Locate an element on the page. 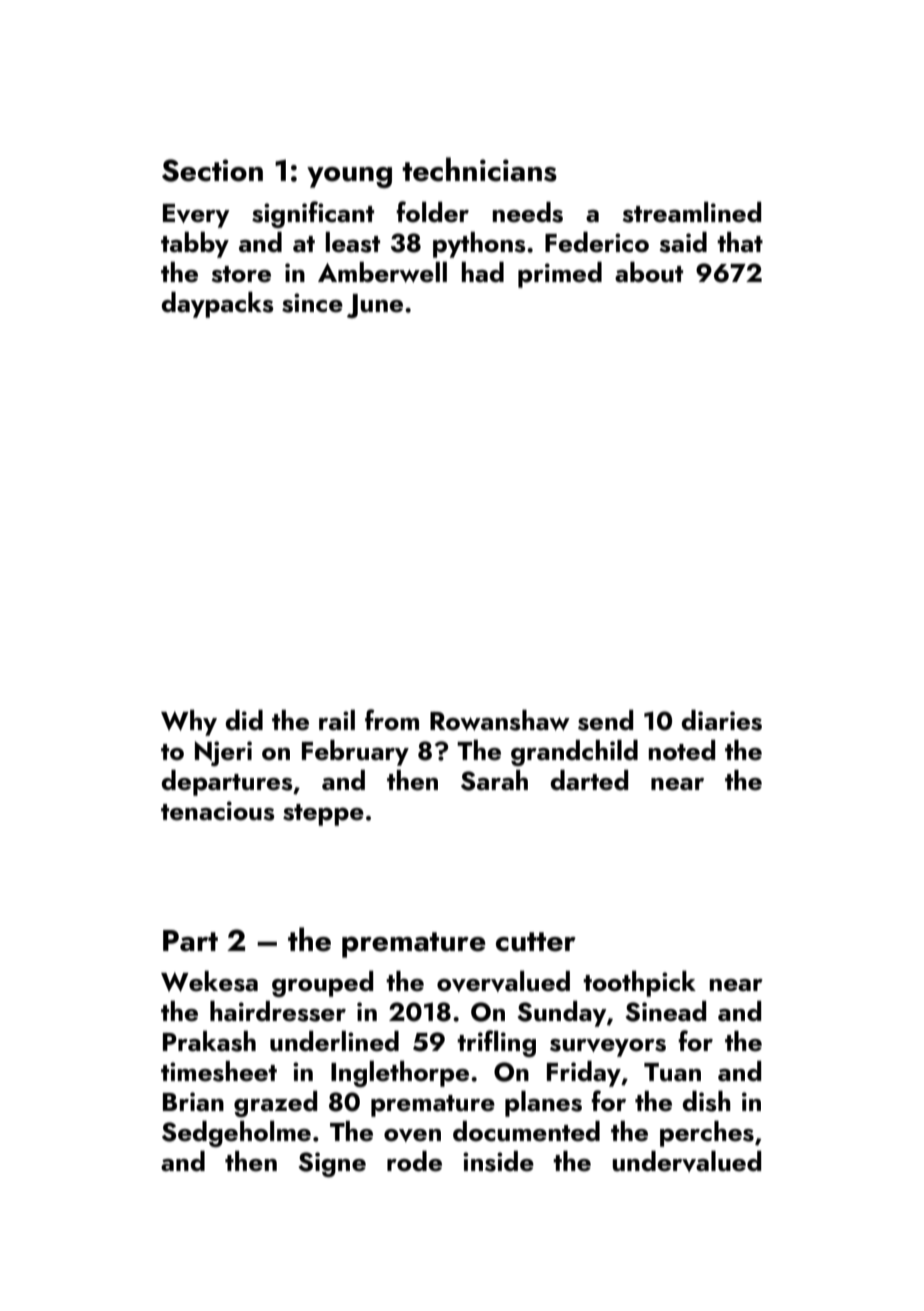 The height and width of the image is (1311, 924). since is located at coordinates (312, 303).
